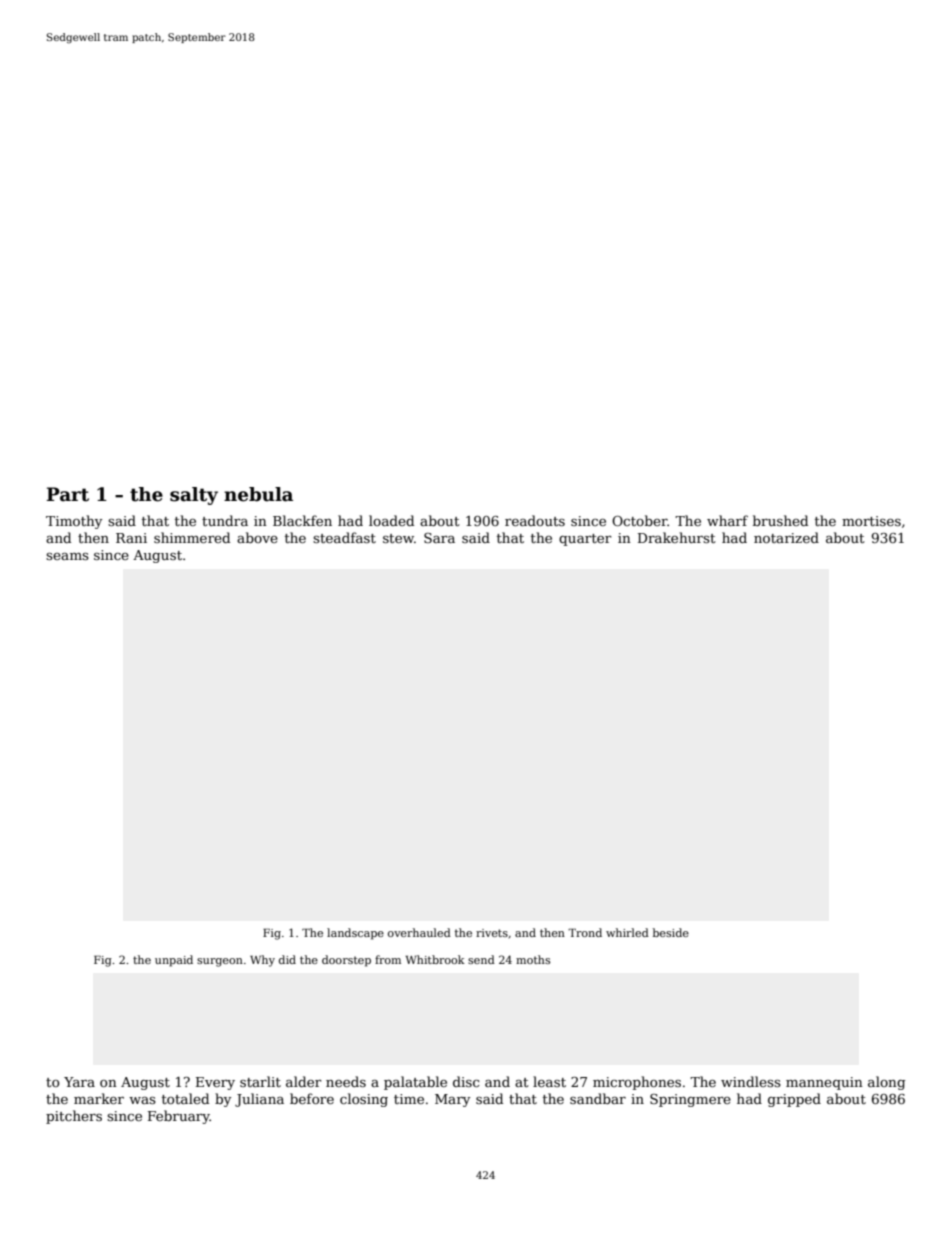  What do you see at coordinates (174, 961) in the screenshot?
I see `unpaid` at bounding box center [174, 961].
